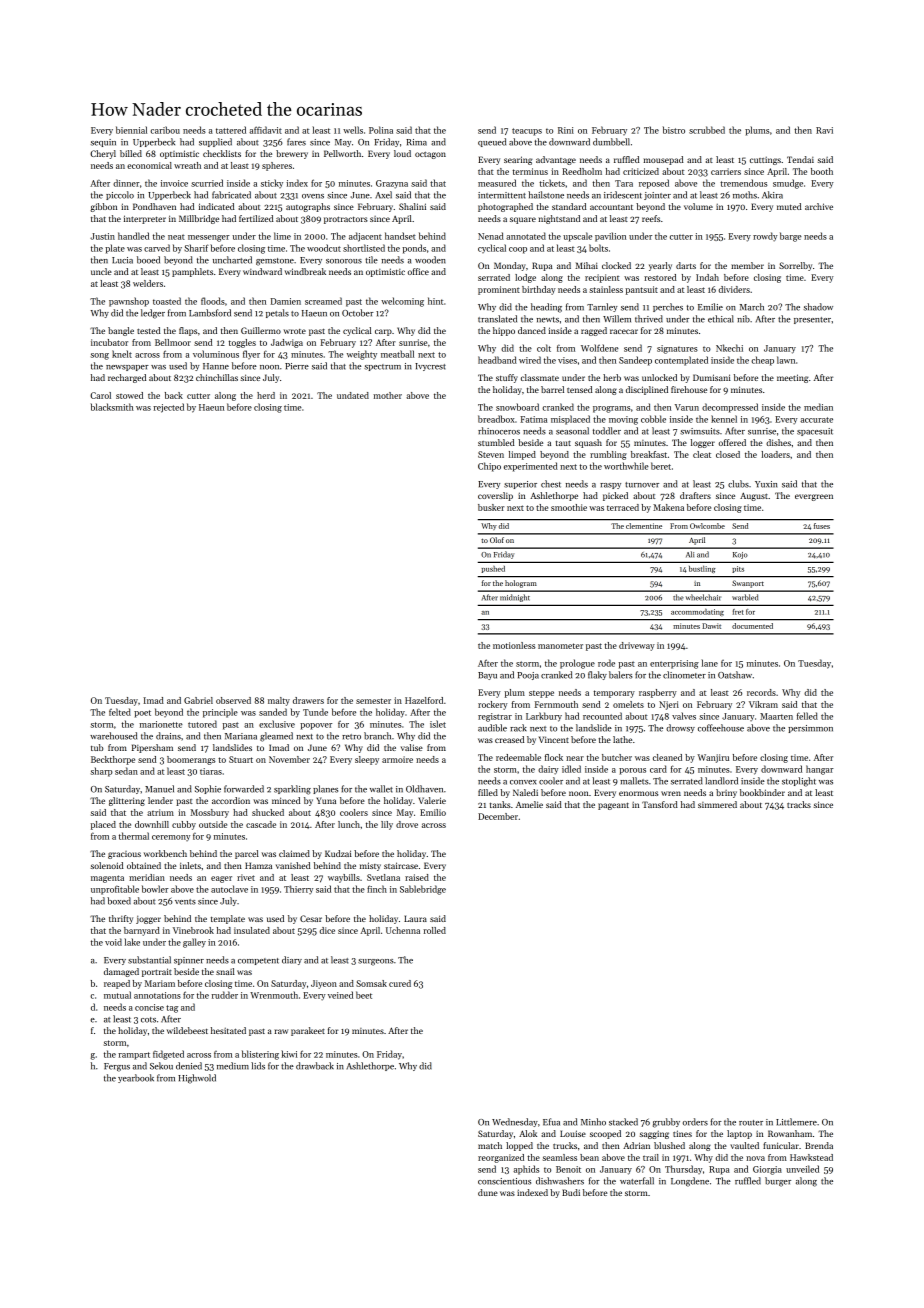 The height and width of the page is (1308, 924). I want to click on blacksmith, so click(112, 407).
